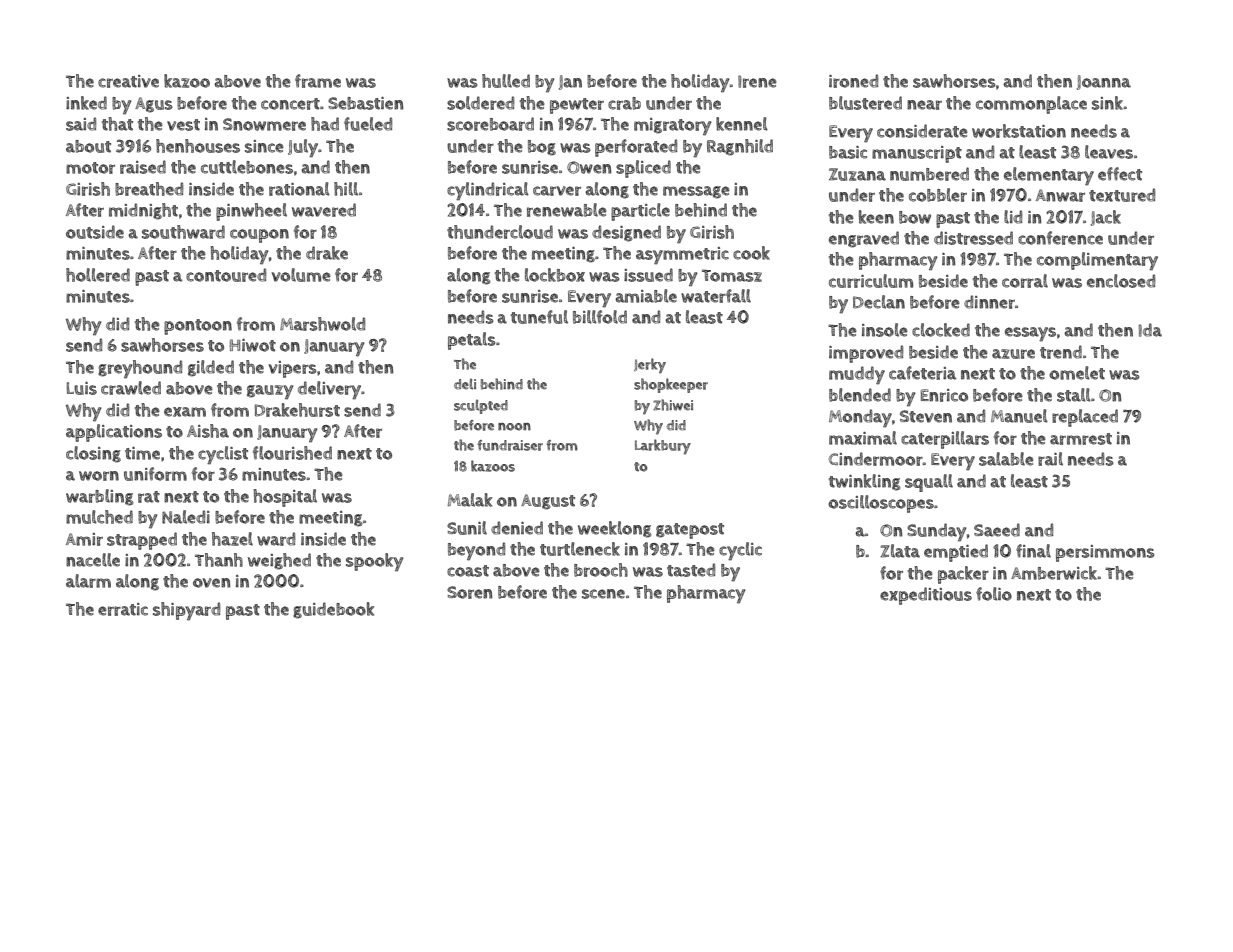  I want to click on hulled, so click(506, 81).
